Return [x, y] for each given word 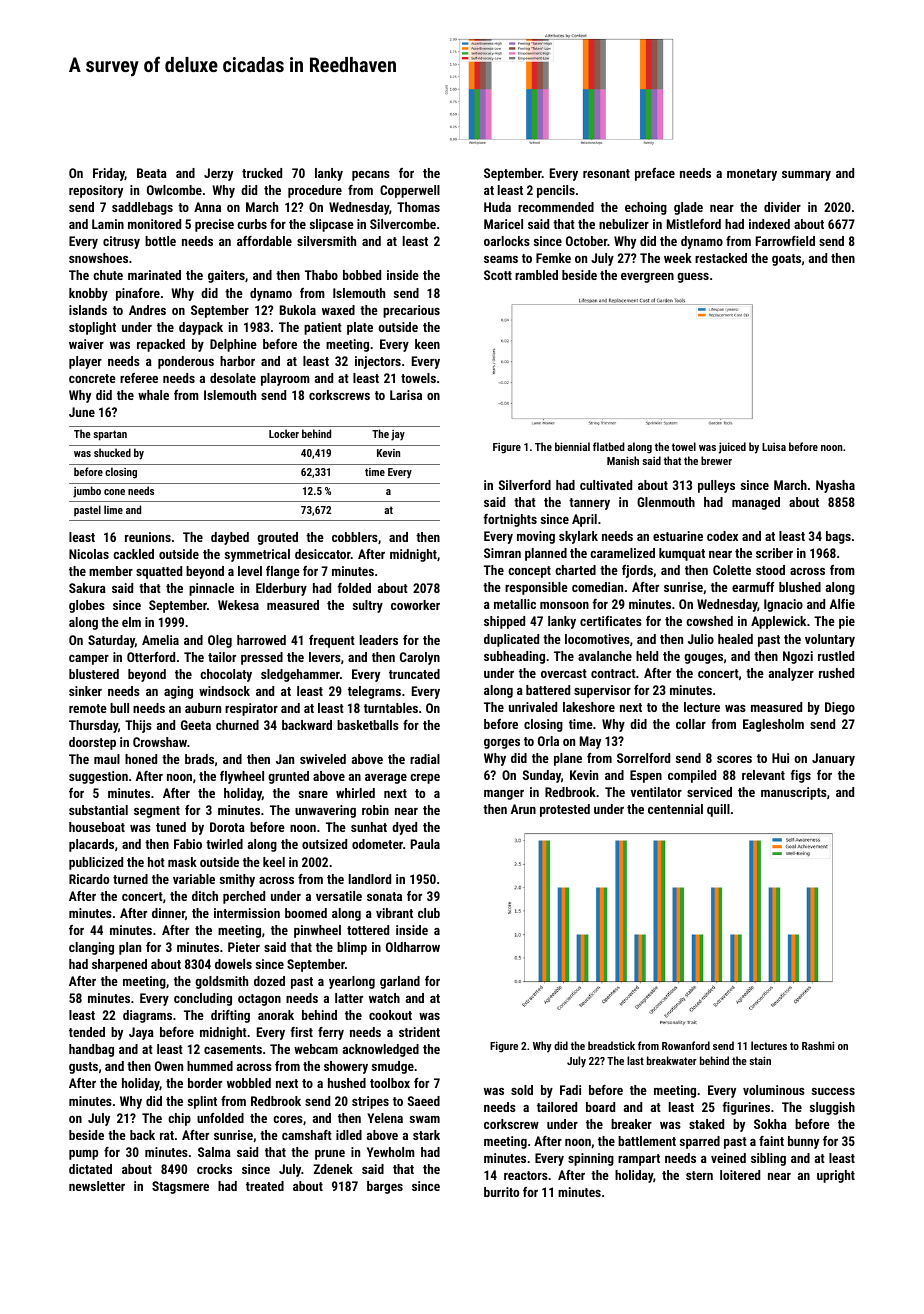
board [600, 1107]
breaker [631, 1124]
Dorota [227, 827]
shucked [112, 452]
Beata [152, 173]
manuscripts [794, 793]
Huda [497, 207]
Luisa [774, 447]
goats [786, 260]
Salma [214, 1152]
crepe [425, 779]
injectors [378, 362]
